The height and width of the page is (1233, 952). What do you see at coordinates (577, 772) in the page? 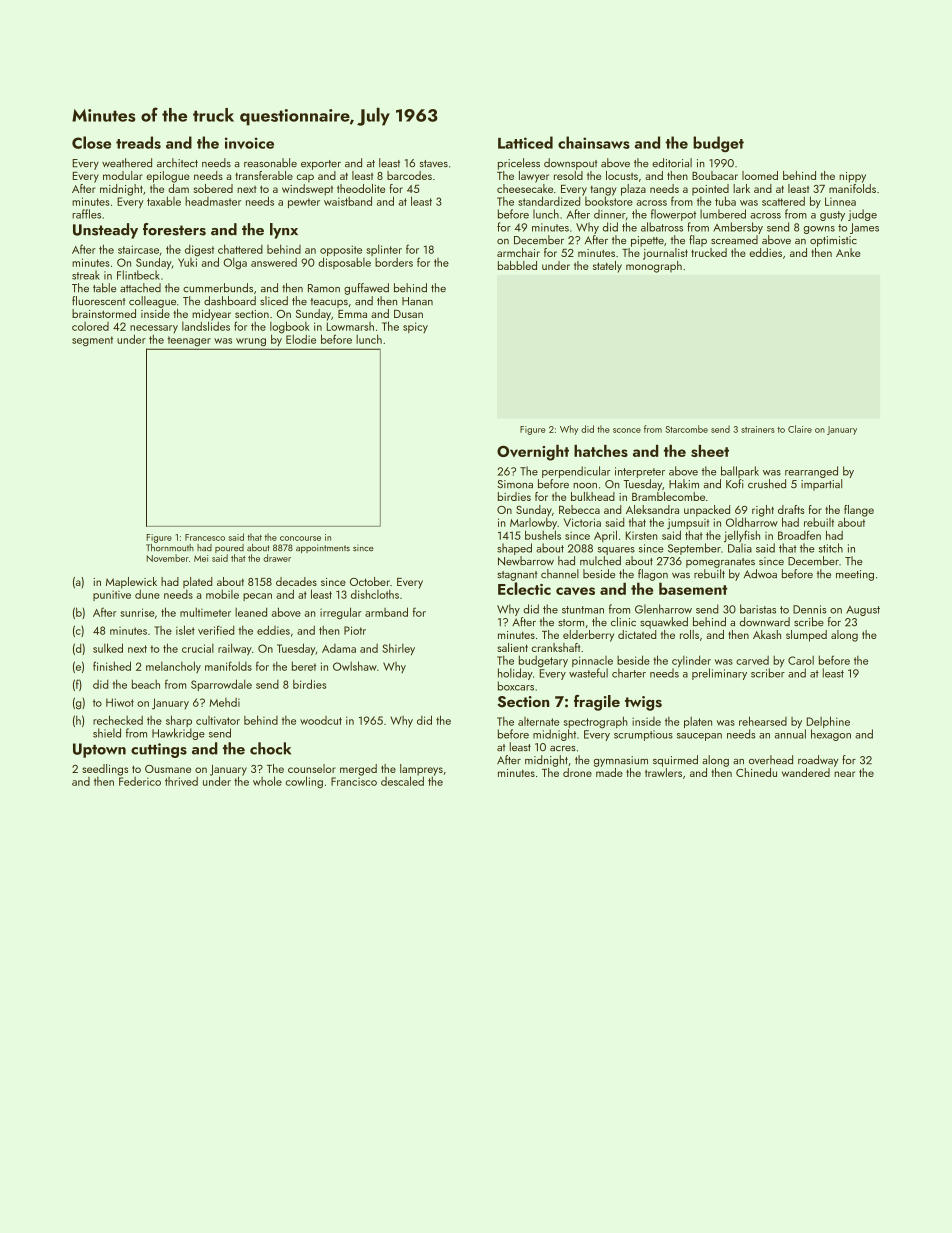
I see `drone` at bounding box center [577, 772].
